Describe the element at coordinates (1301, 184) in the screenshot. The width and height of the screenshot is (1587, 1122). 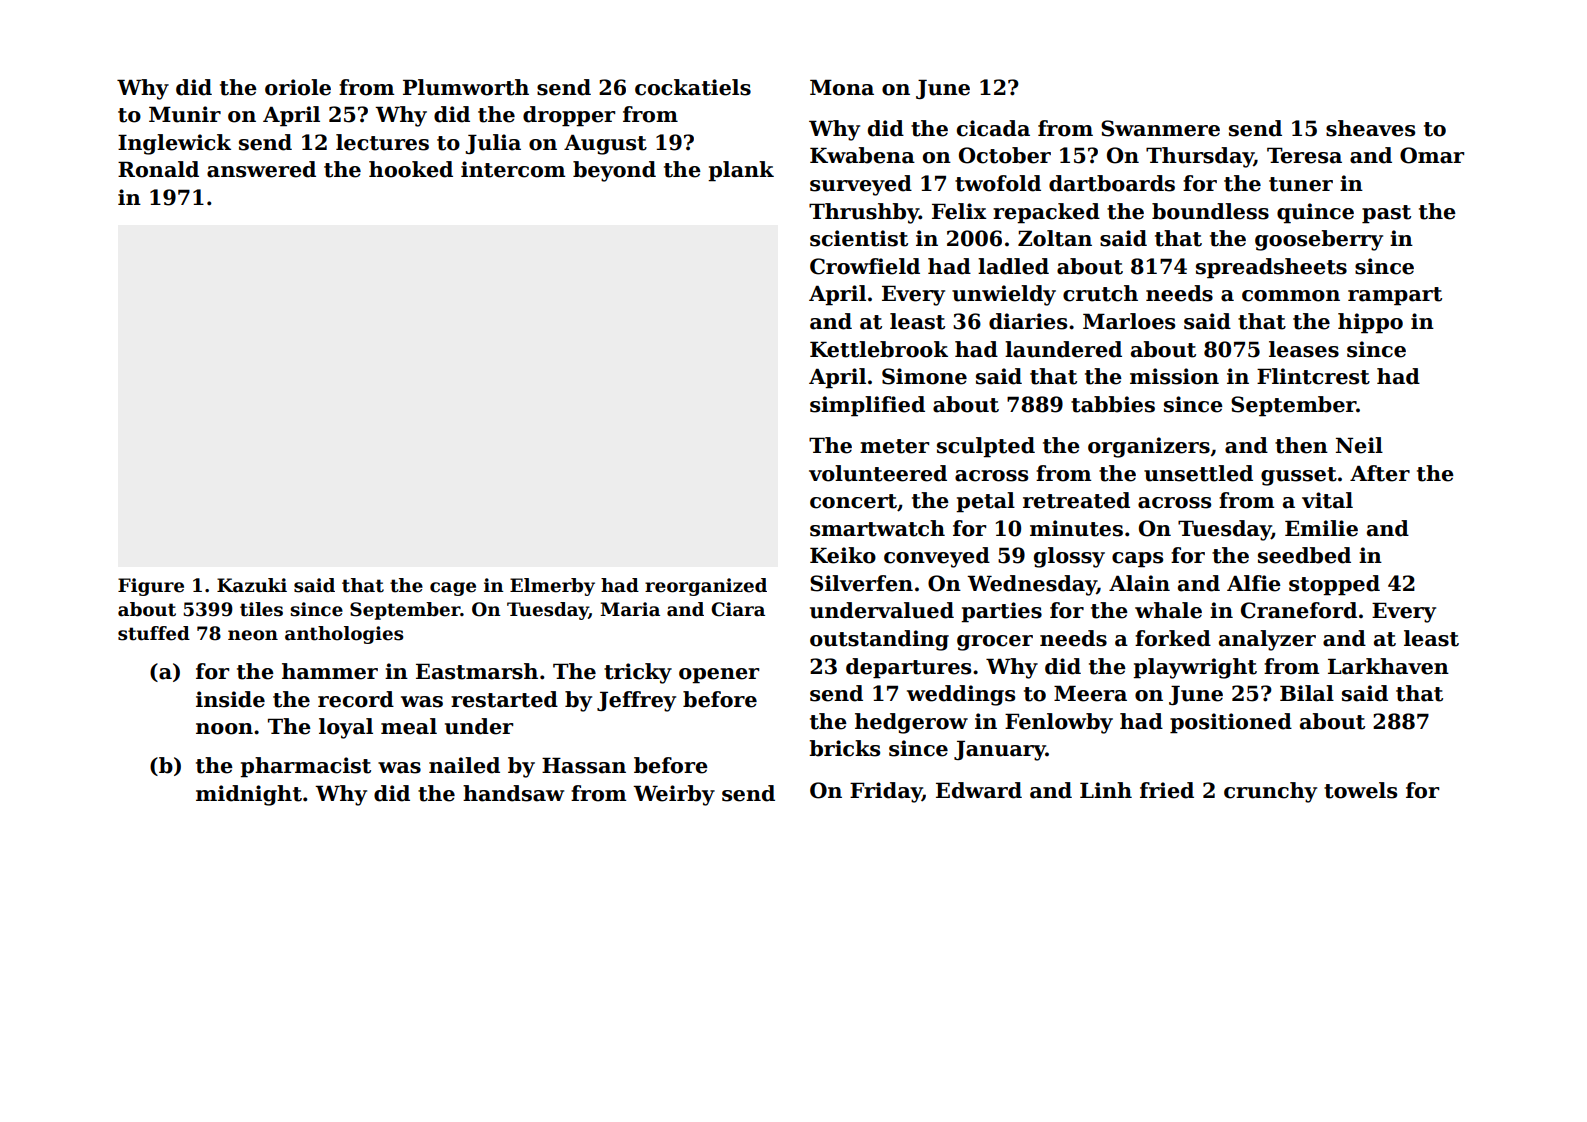
I see `tuner` at that location.
